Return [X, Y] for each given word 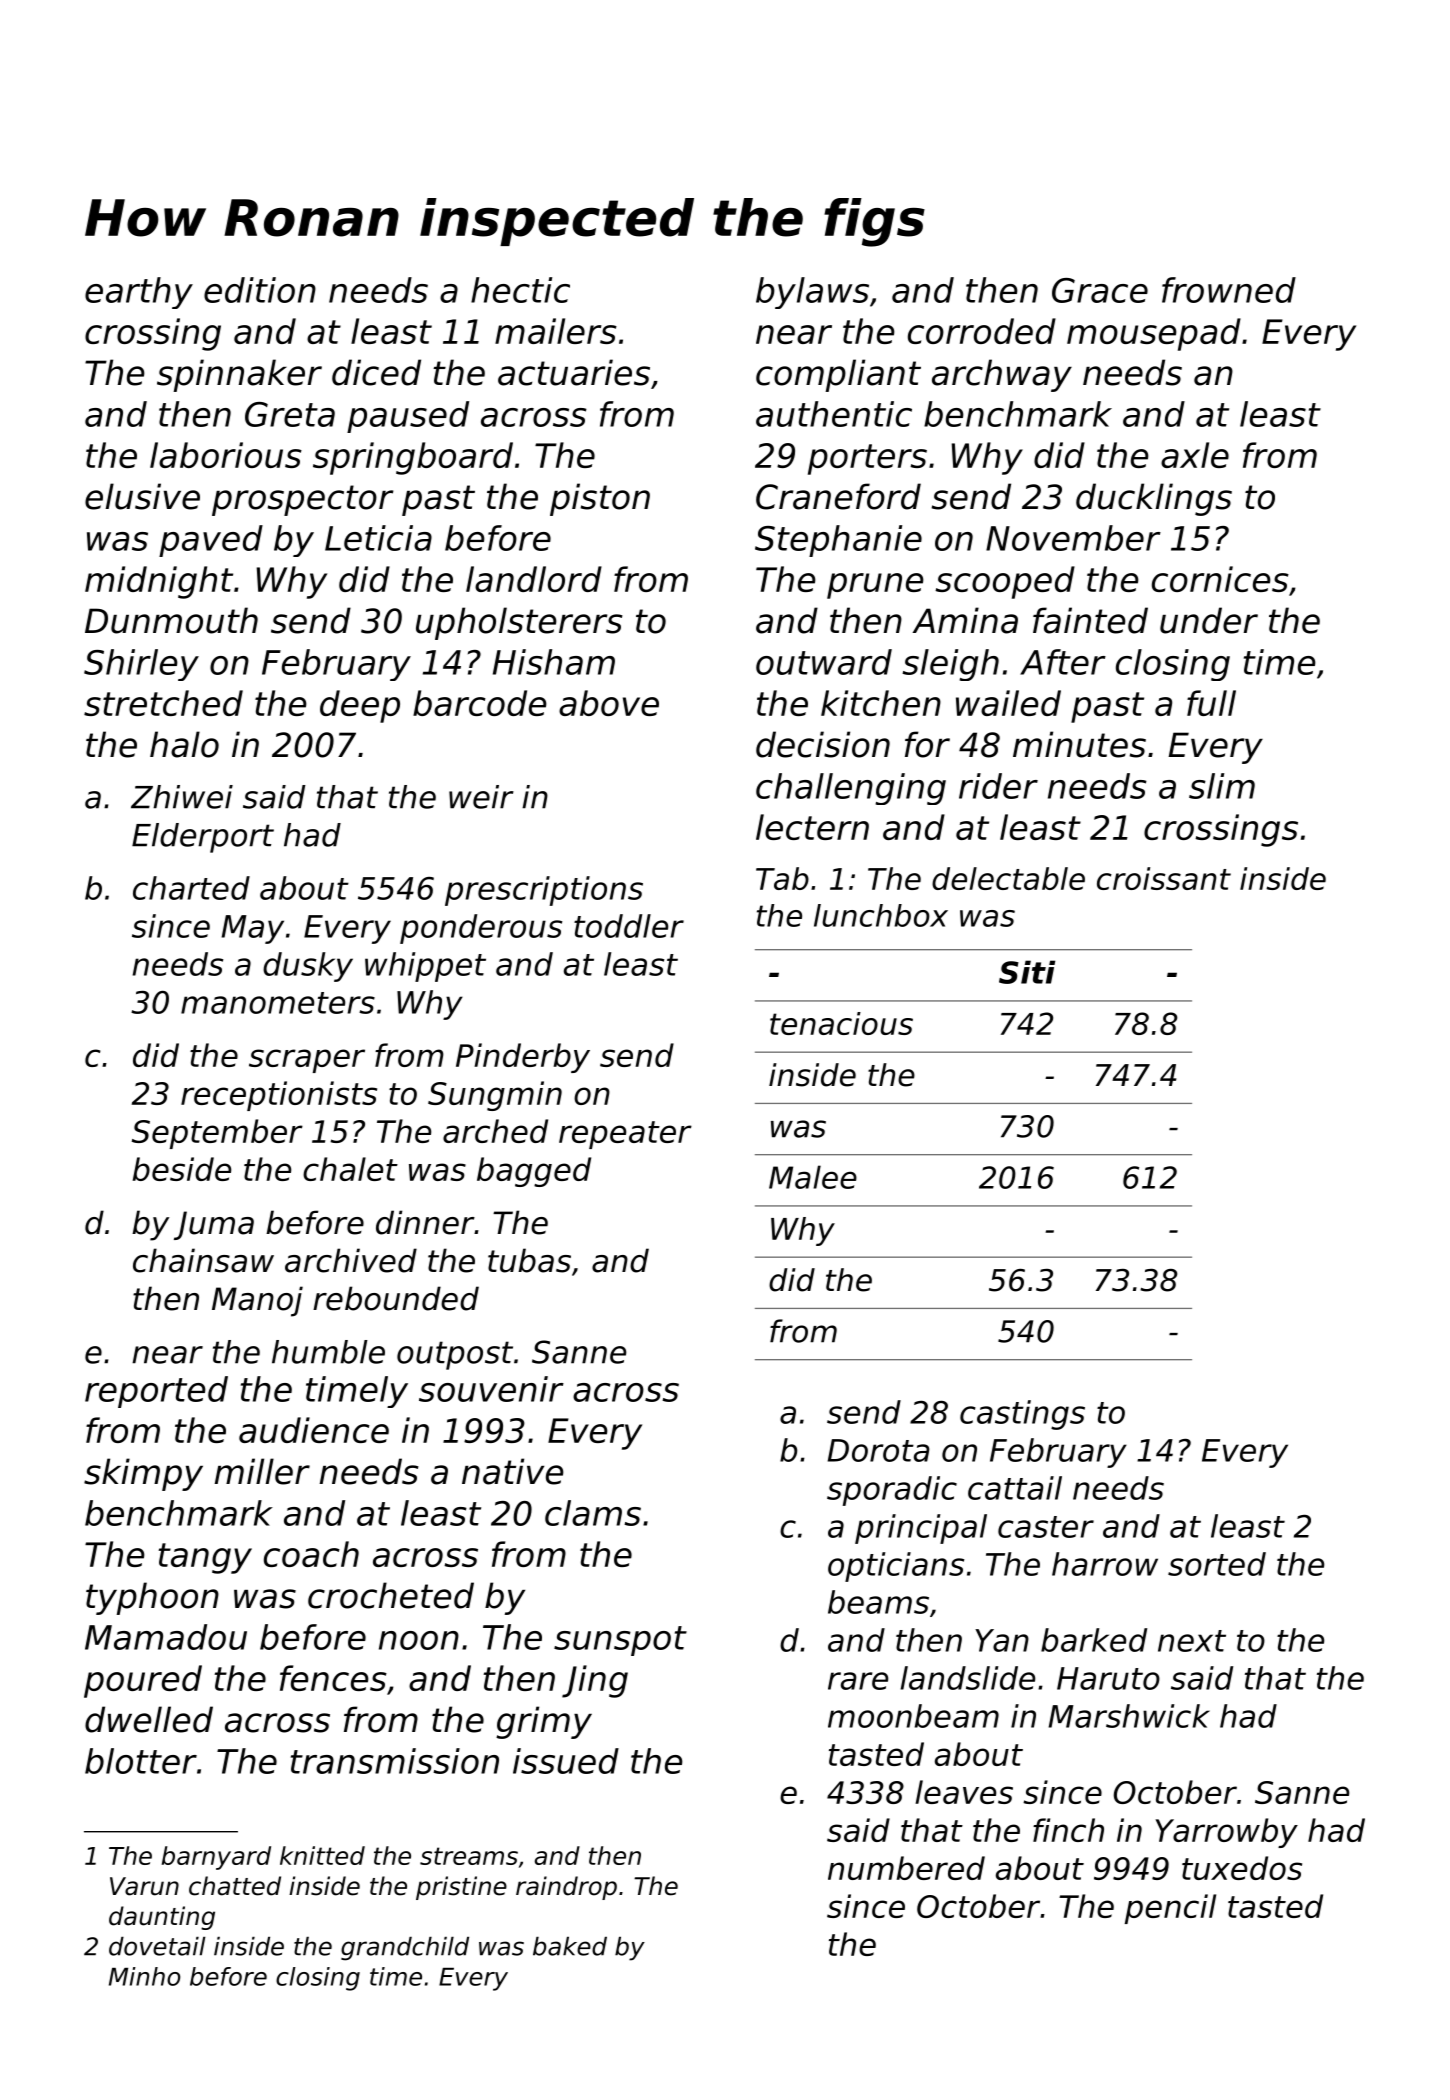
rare [858, 1681]
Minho [144, 1976]
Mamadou [166, 1637]
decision [823, 744]
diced [376, 372]
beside [182, 1169]
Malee [813, 1177]
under [1209, 620]
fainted [1090, 620]
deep [360, 706]
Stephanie [838, 541]
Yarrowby [1226, 1833]
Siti [1027, 972]
